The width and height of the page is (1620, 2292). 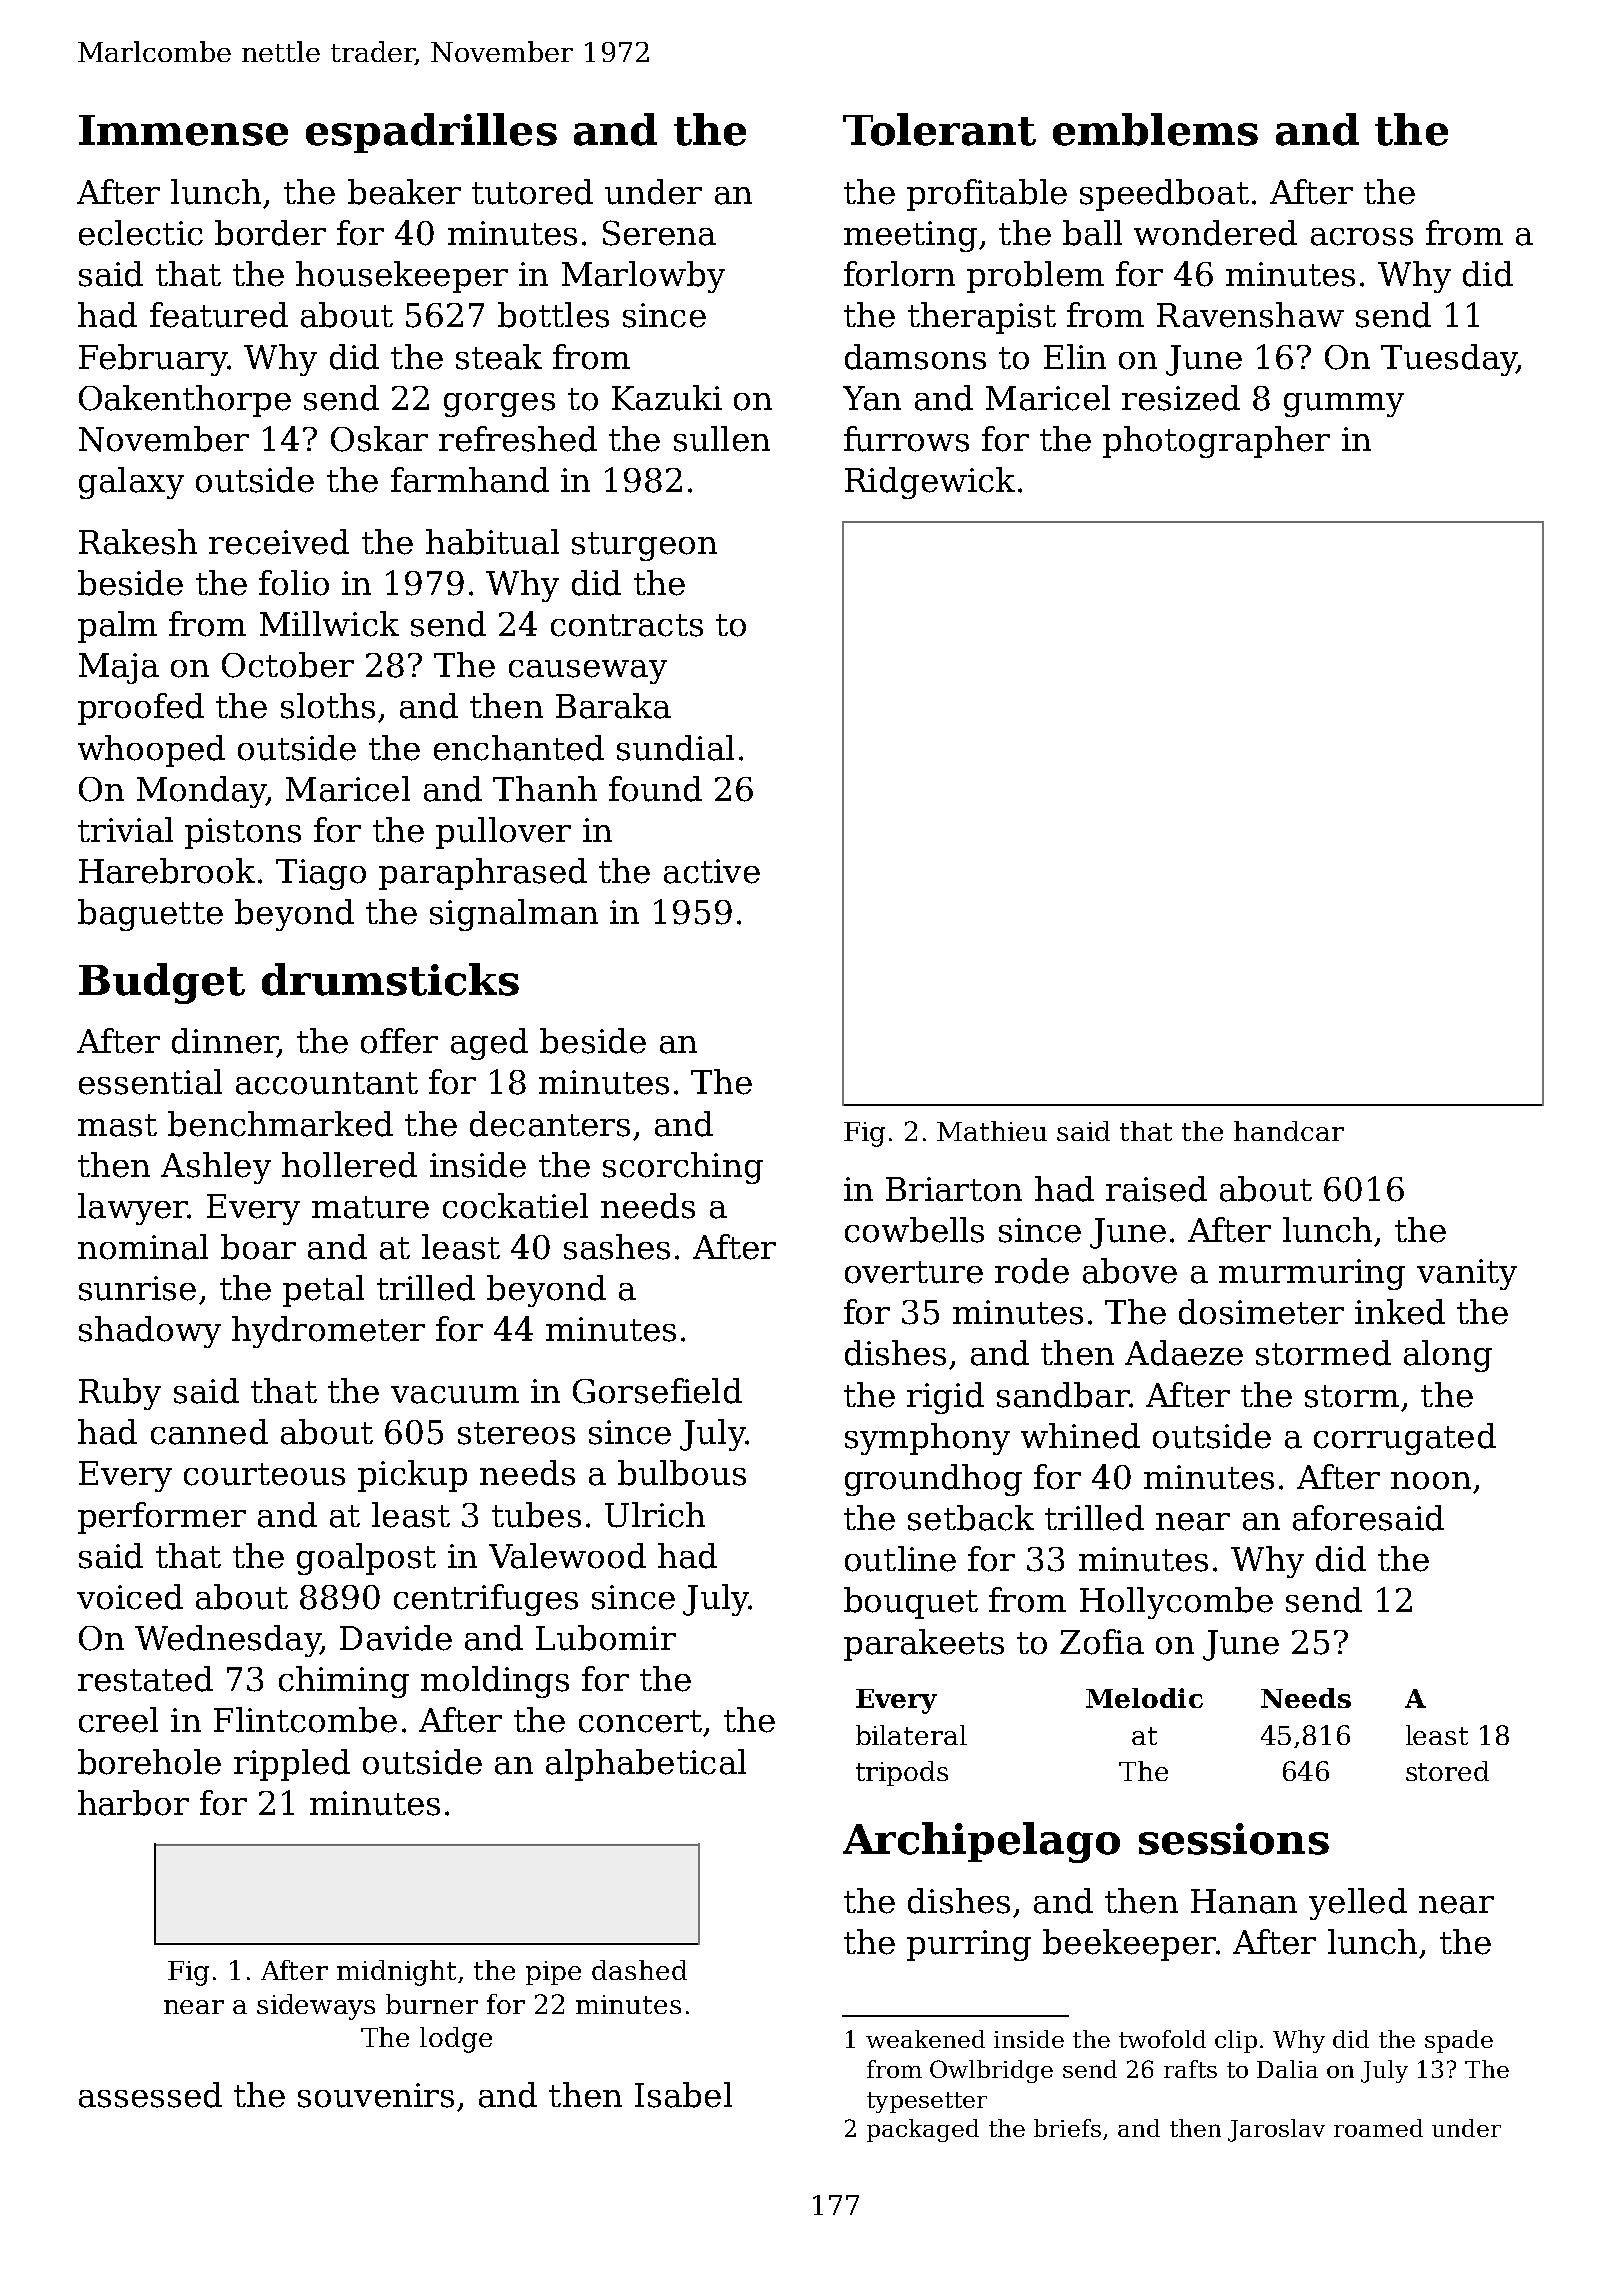 I want to click on Oskar, so click(x=379, y=439).
